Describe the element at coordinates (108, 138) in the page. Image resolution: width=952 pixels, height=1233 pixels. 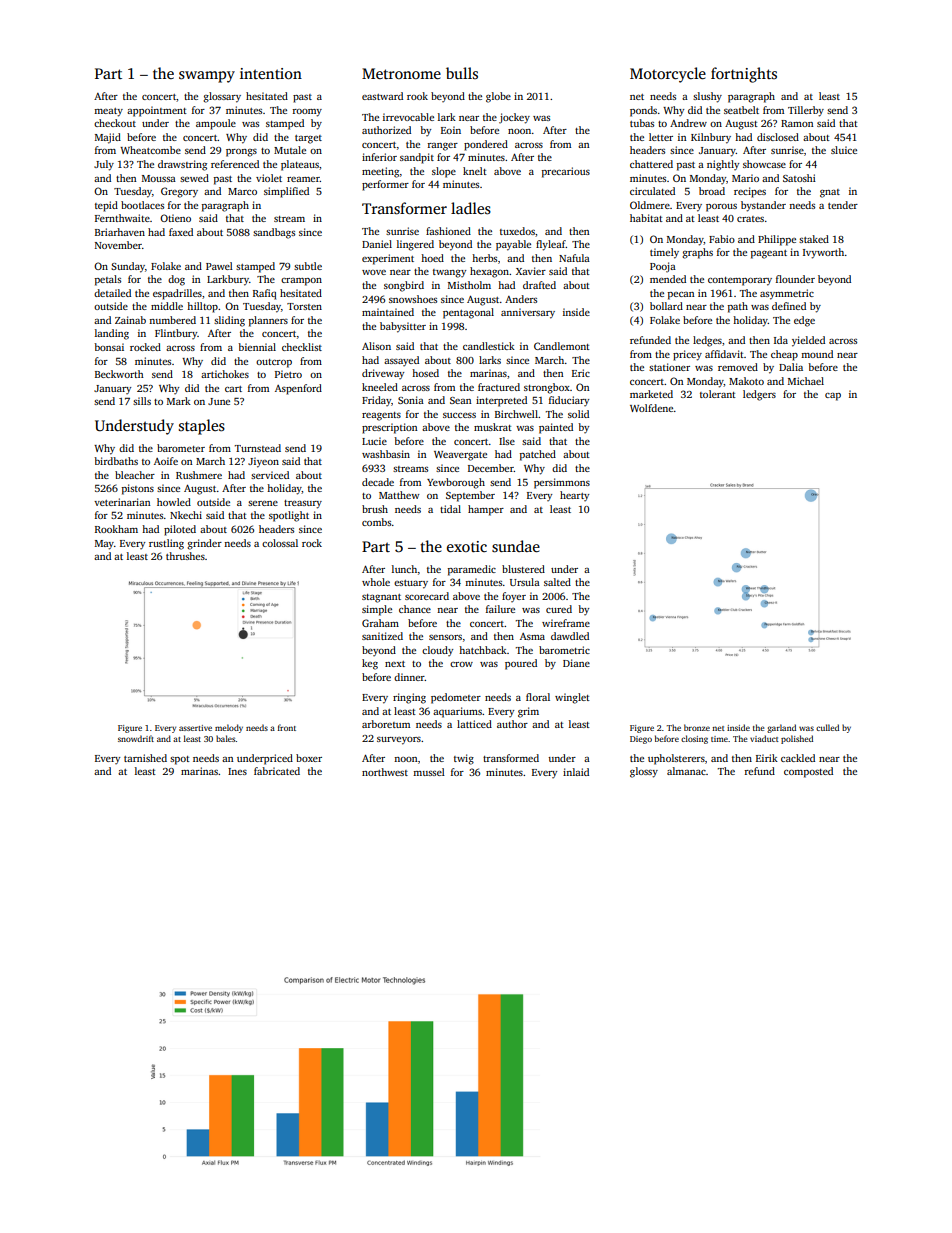
I see `Majid` at that location.
